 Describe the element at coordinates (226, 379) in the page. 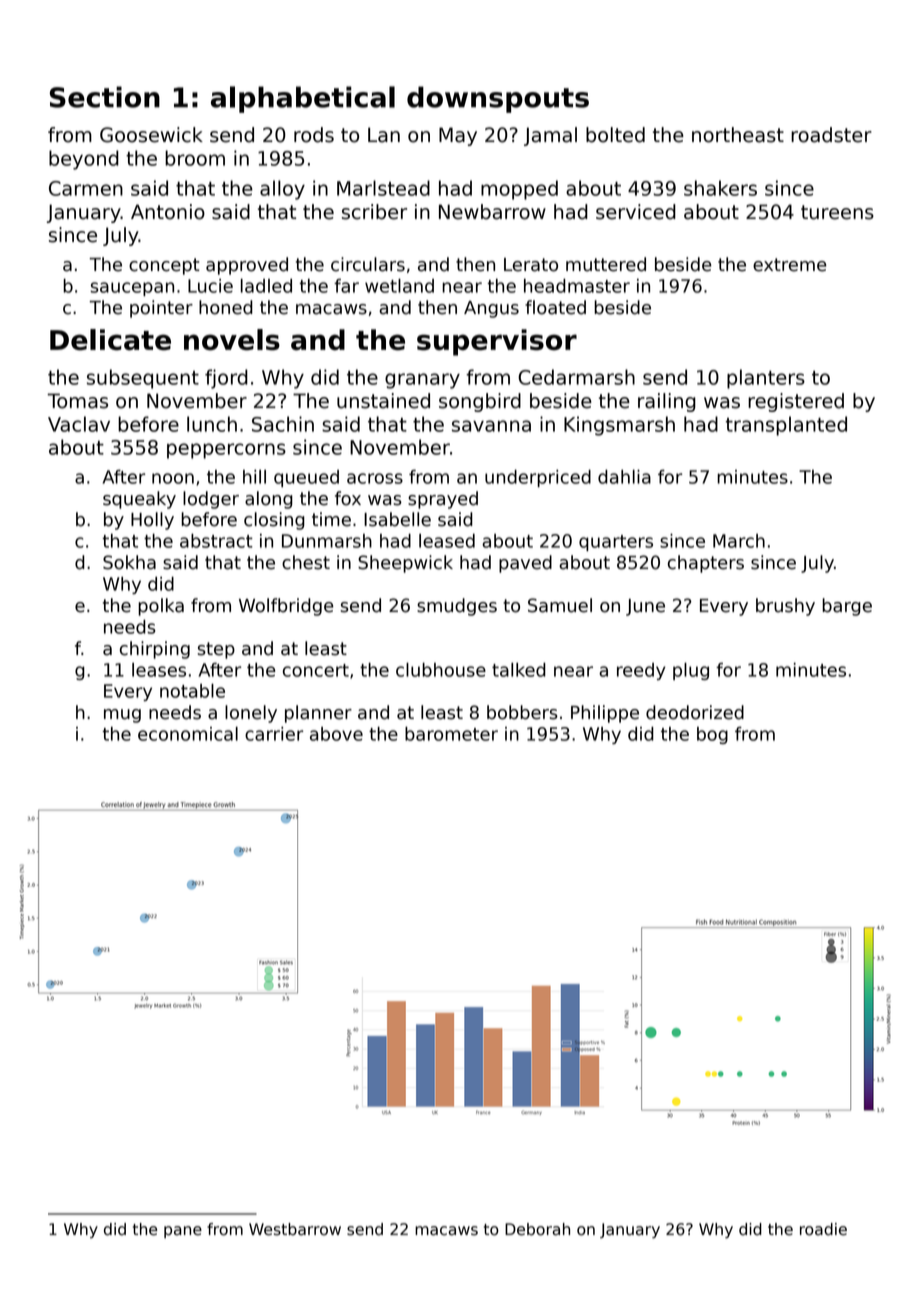

I see `fjord` at that location.
